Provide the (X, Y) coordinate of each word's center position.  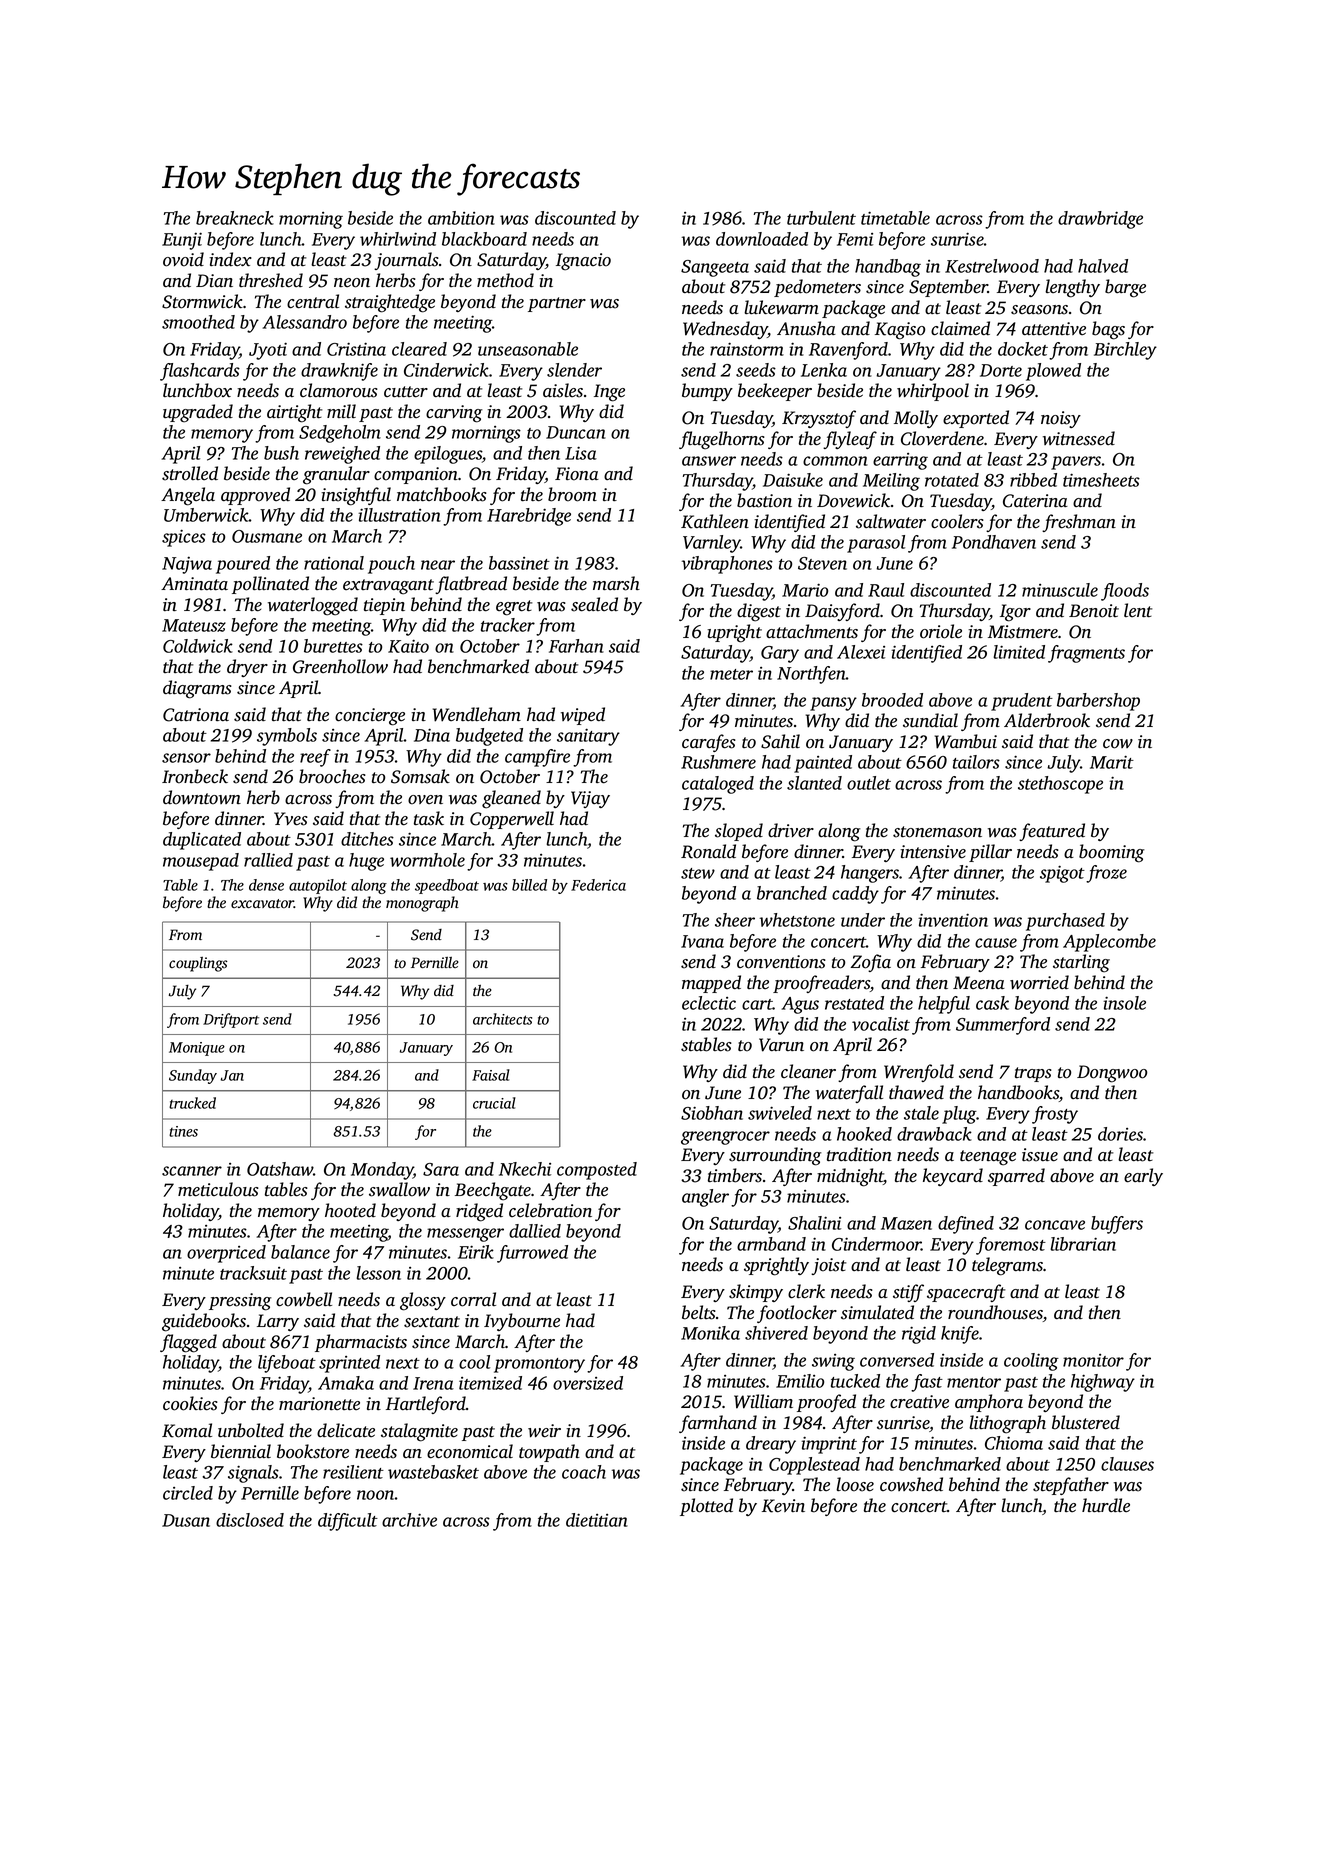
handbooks (1018, 1092)
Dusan (186, 1520)
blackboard (484, 239)
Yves (291, 819)
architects (502, 1019)
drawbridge (1100, 220)
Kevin (783, 1506)
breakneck (235, 218)
